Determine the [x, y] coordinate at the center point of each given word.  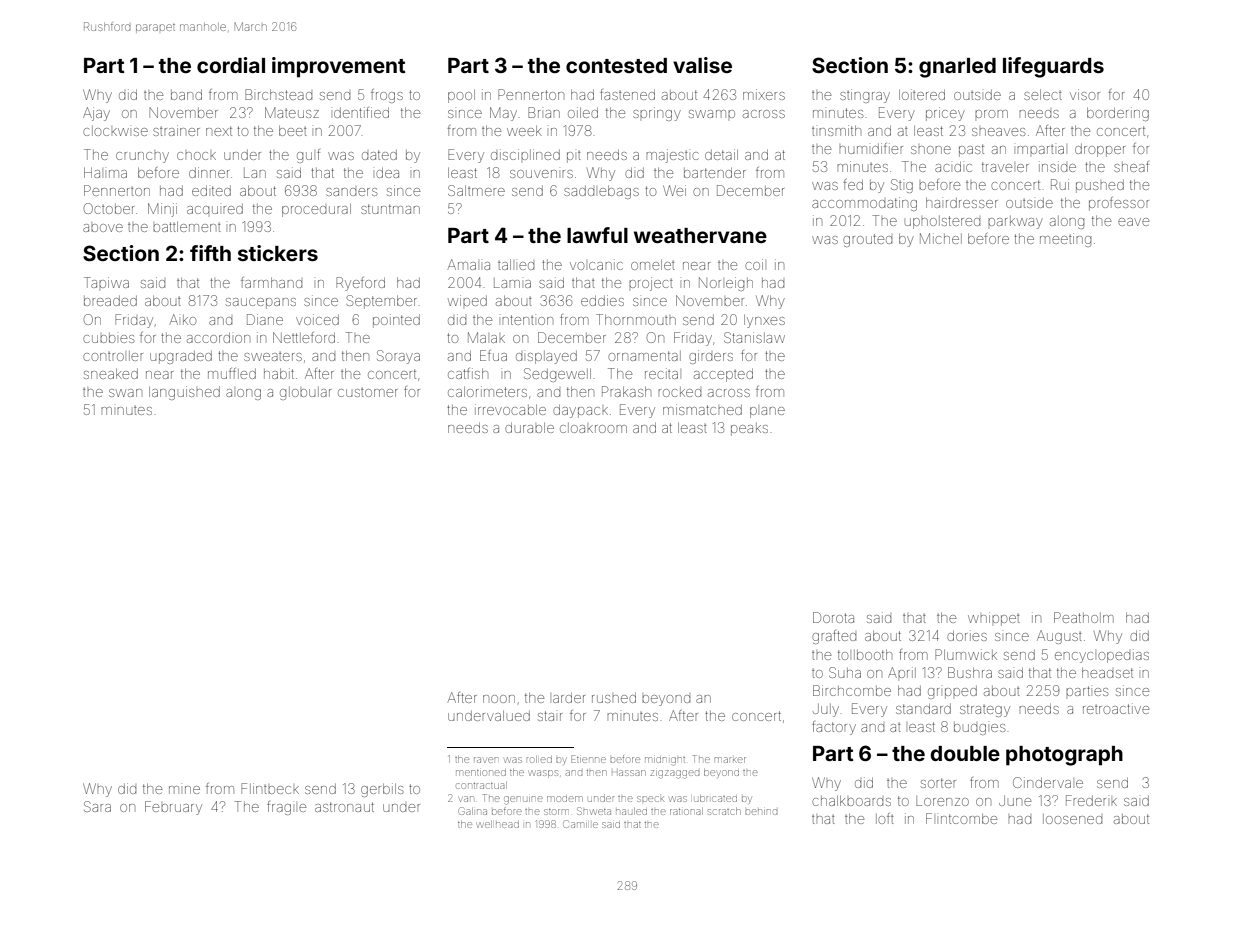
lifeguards [1053, 67]
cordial [231, 65]
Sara [97, 806]
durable [529, 428]
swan [125, 393]
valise [702, 65]
